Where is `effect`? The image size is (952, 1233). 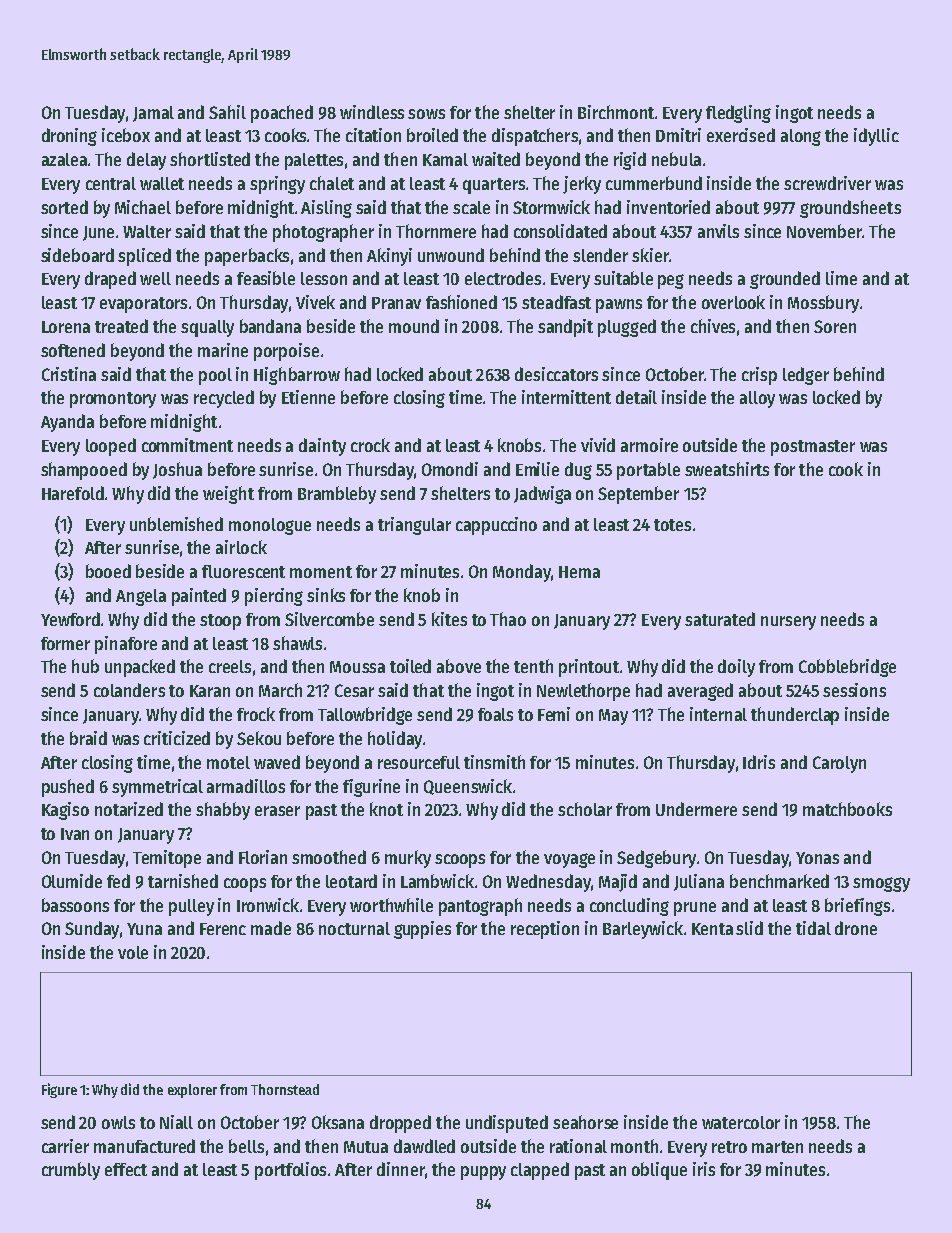
effect is located at coordinates (126, 1169).
